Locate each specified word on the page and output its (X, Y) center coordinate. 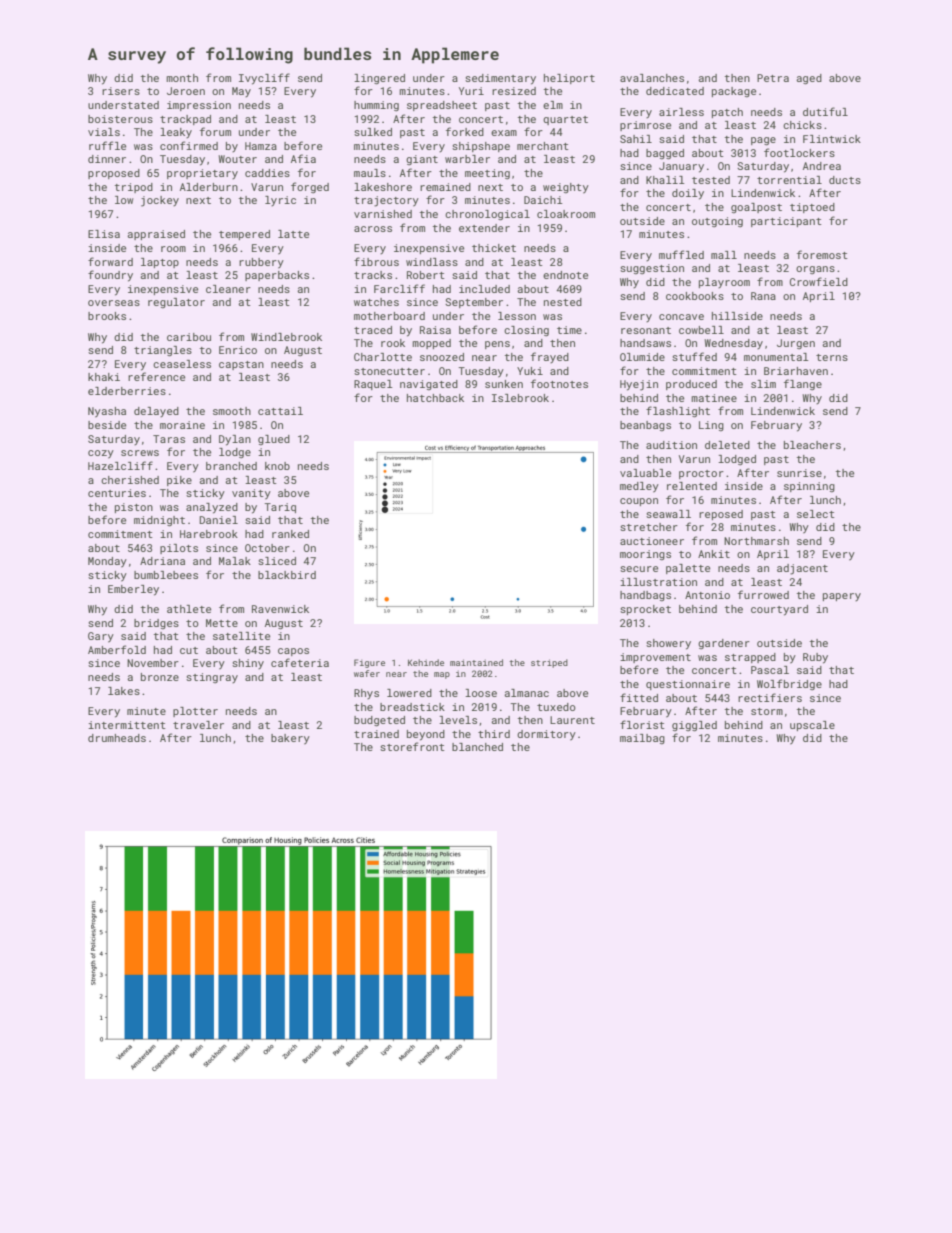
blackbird (287, 575)
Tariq (280, 508)
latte (293, 234)
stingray (212, 678)
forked (465, 131)
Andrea (822, 166)
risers (121, 91)
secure (639, 569)
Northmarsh (756, 541)
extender (484, 228)
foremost (822, 254)
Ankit (714, 554)
